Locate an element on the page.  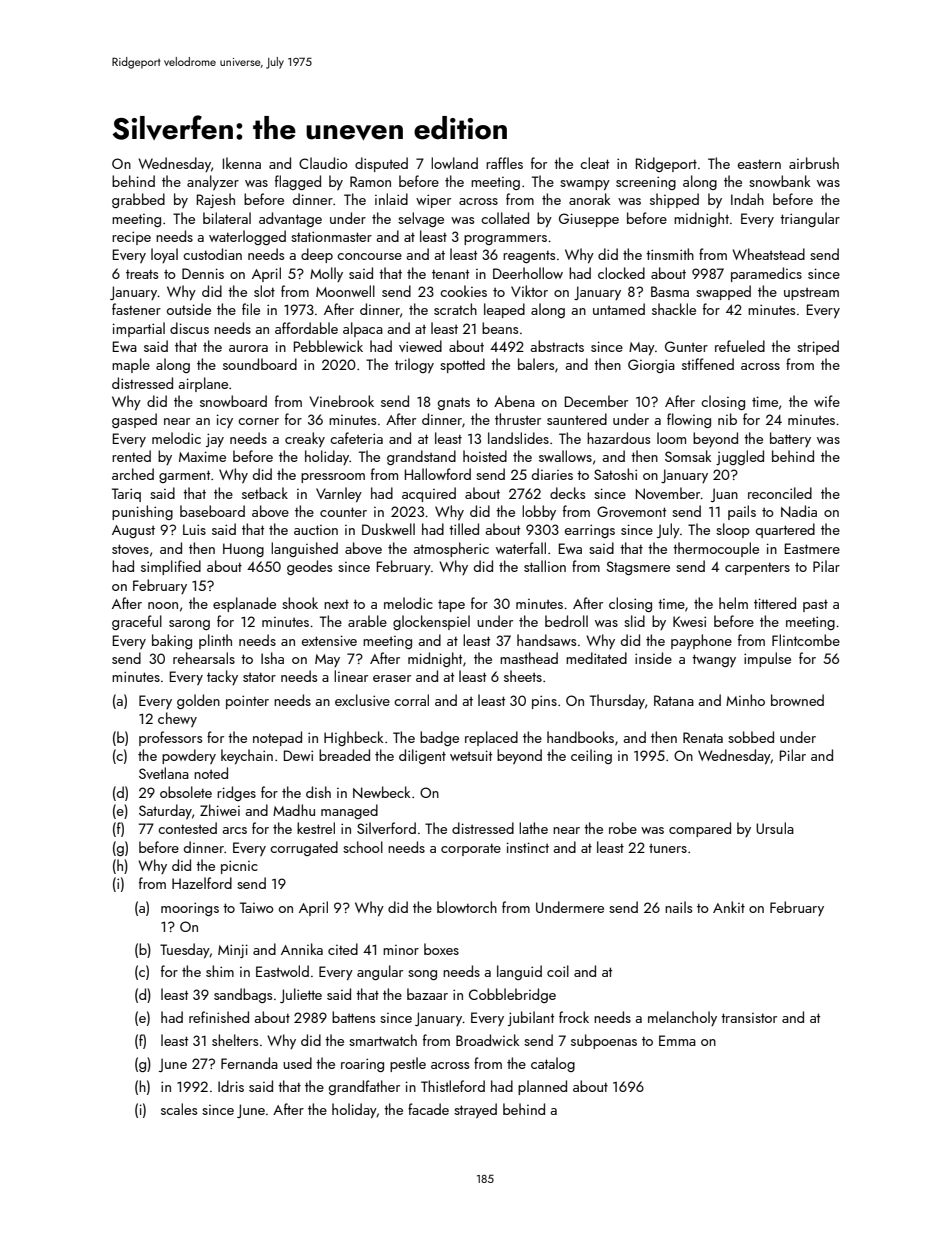
used is located at coordinates (297, 1063).
